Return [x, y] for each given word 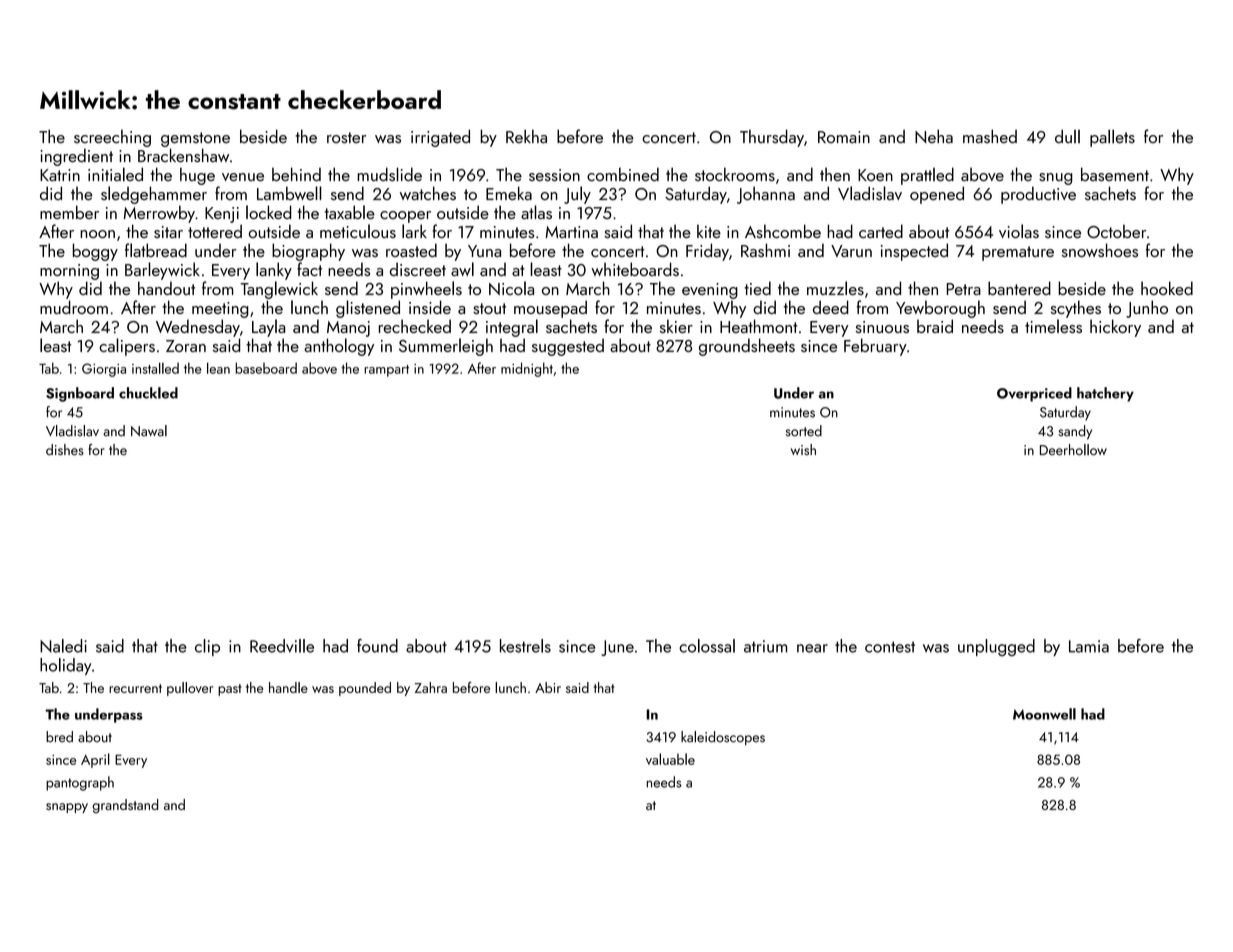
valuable [670, 759]
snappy [67, 808]
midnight [527, 369]
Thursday [772, 138]
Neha [934, 136]
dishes [65, 450]
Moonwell [1044, 714]
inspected [914, 252]
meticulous [358, 231]
